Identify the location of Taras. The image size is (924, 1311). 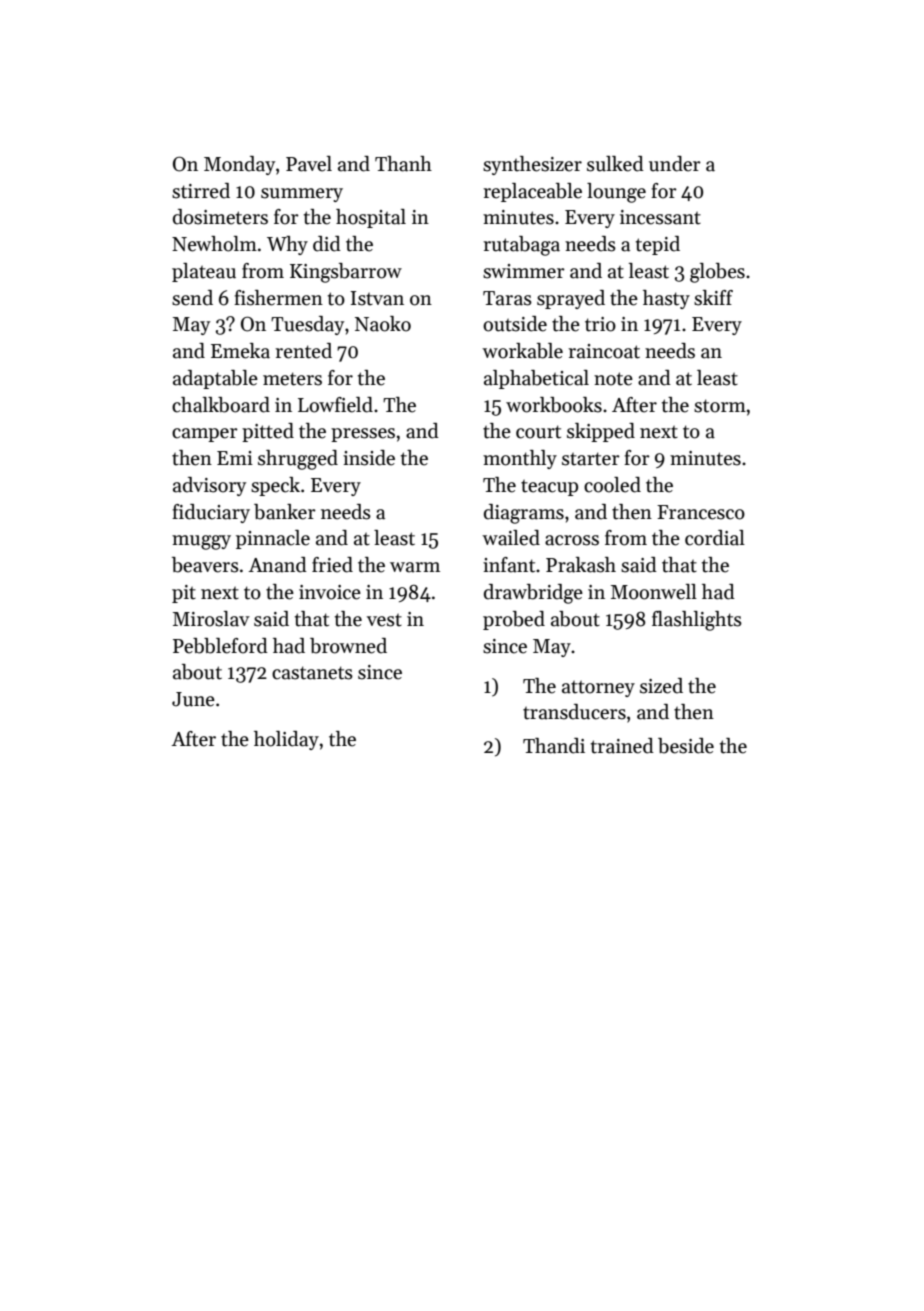
(507, 298).
